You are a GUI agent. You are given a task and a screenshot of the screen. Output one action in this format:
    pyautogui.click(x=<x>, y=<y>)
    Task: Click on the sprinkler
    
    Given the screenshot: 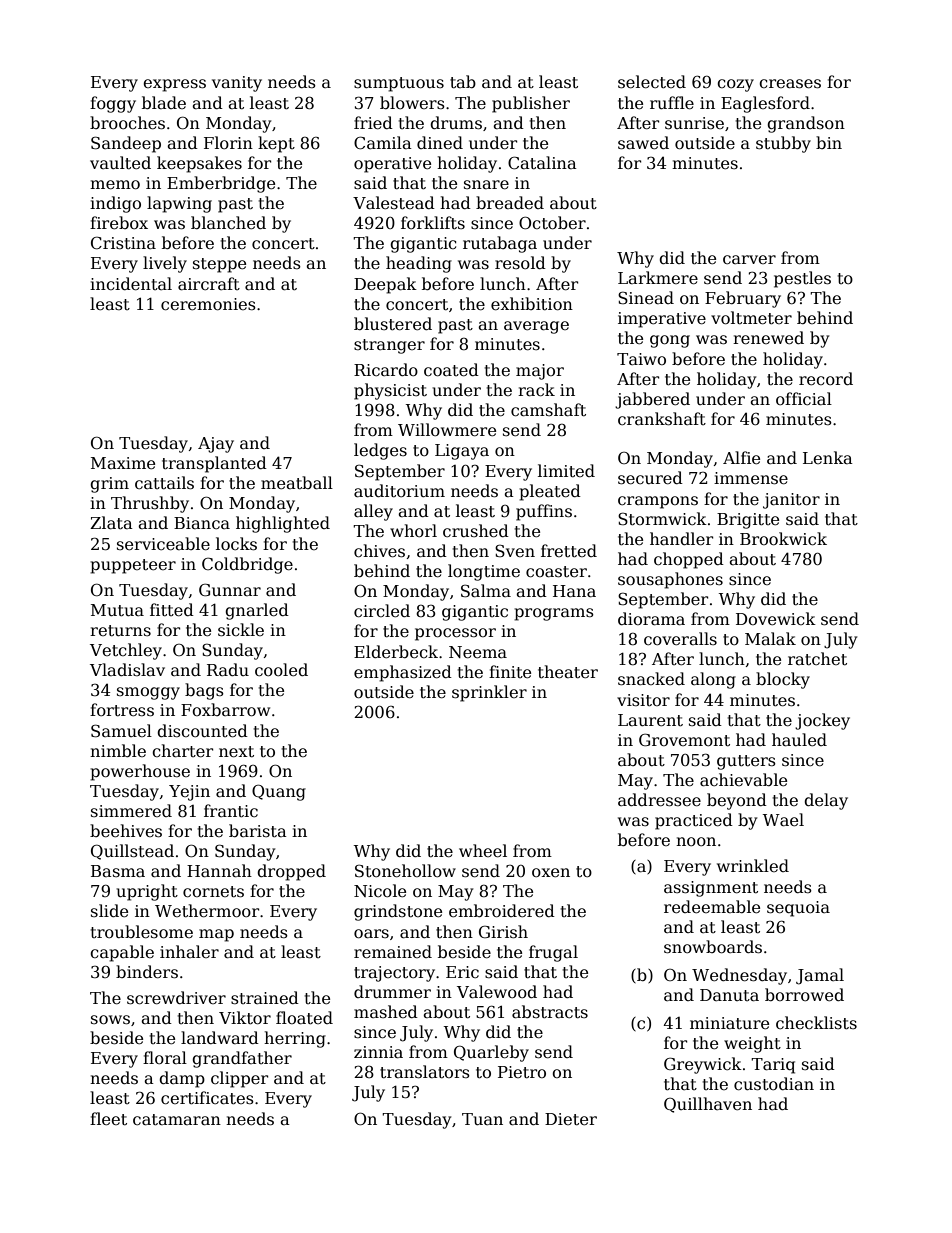 What is the action you would take?
    pyautogui.click(x=489, y=693)
